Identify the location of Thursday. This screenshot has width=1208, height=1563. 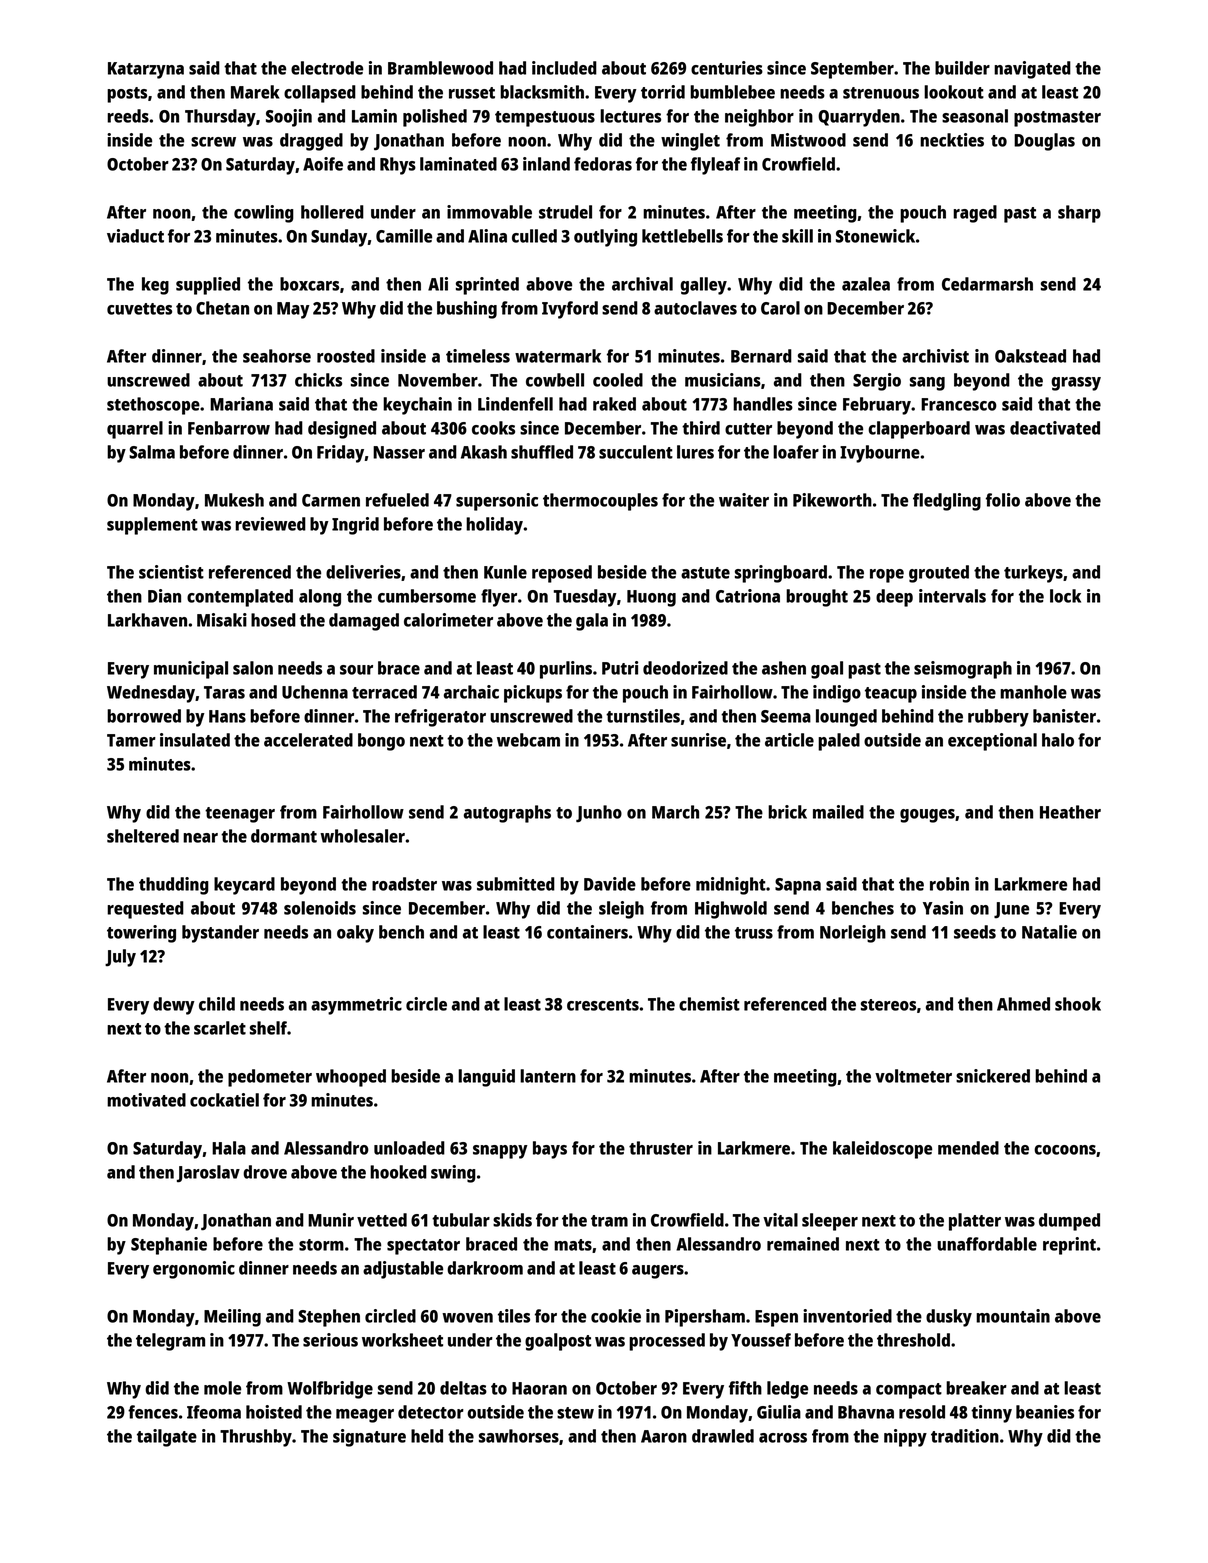
(220, 118).
